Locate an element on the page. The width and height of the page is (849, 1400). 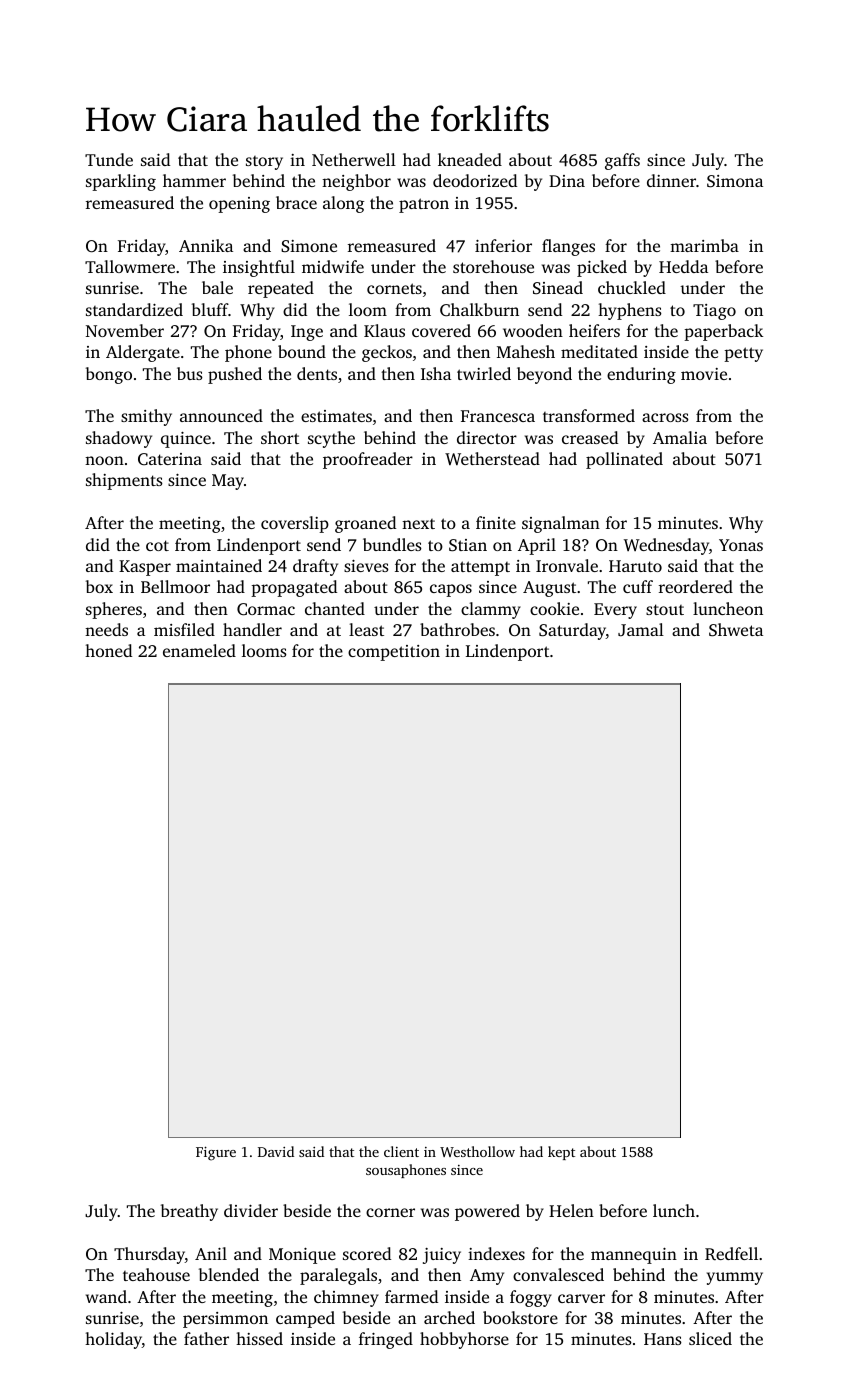
Helen is located at coordinates (571, 1210).
